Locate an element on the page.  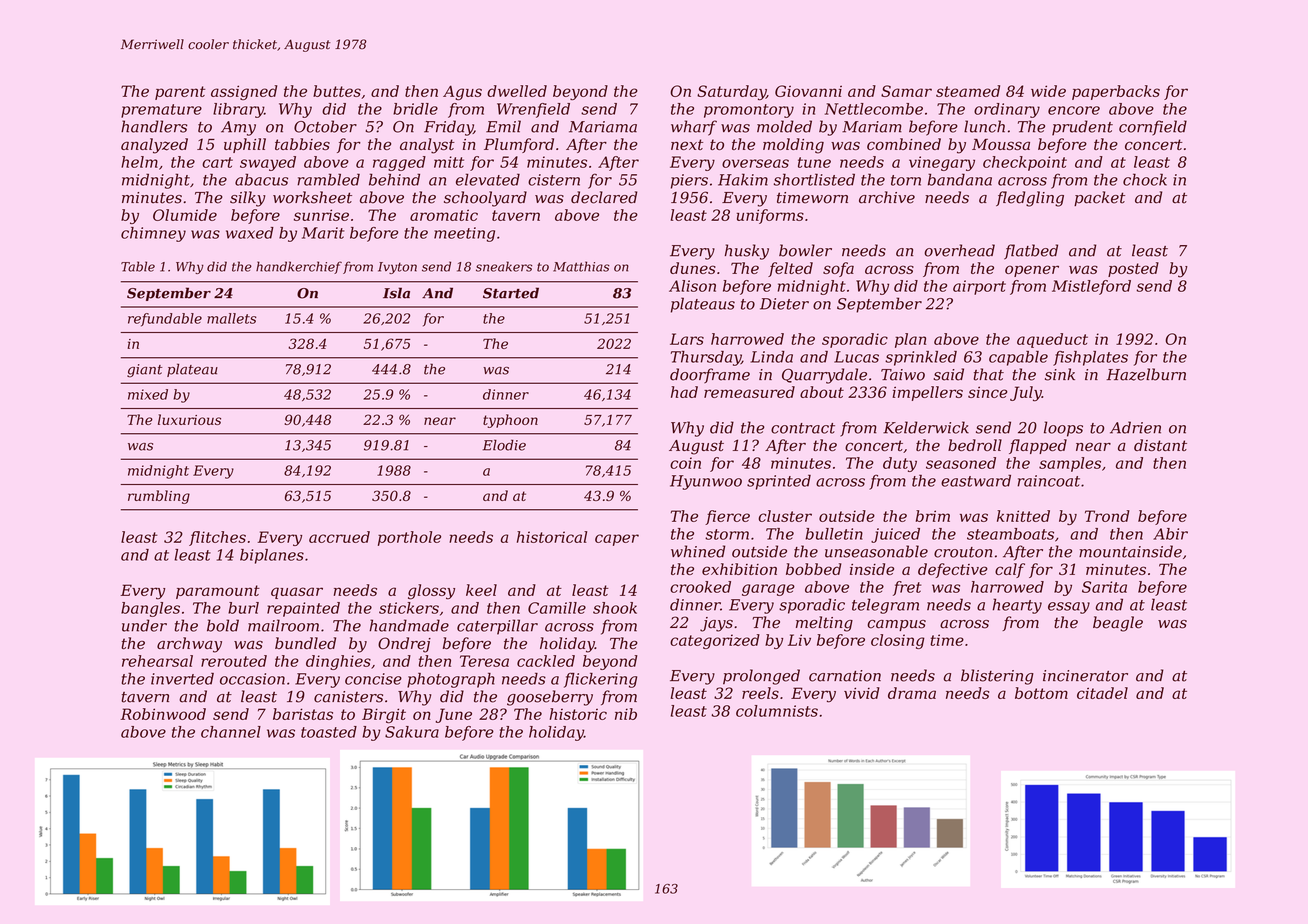
paramount is located at coordinates (218, 592).
